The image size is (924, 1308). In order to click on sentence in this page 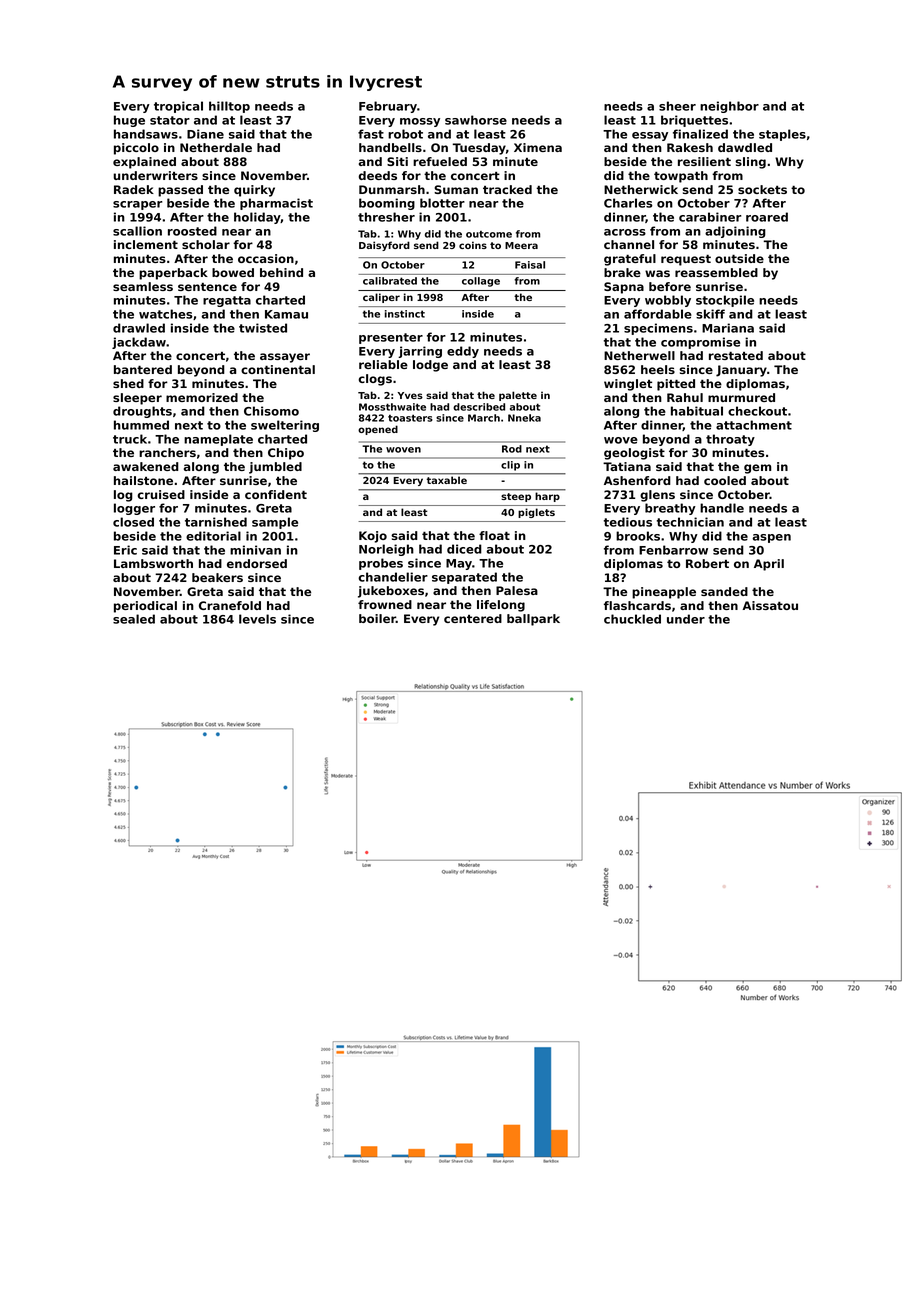, I will do `click(207, 287)`.
